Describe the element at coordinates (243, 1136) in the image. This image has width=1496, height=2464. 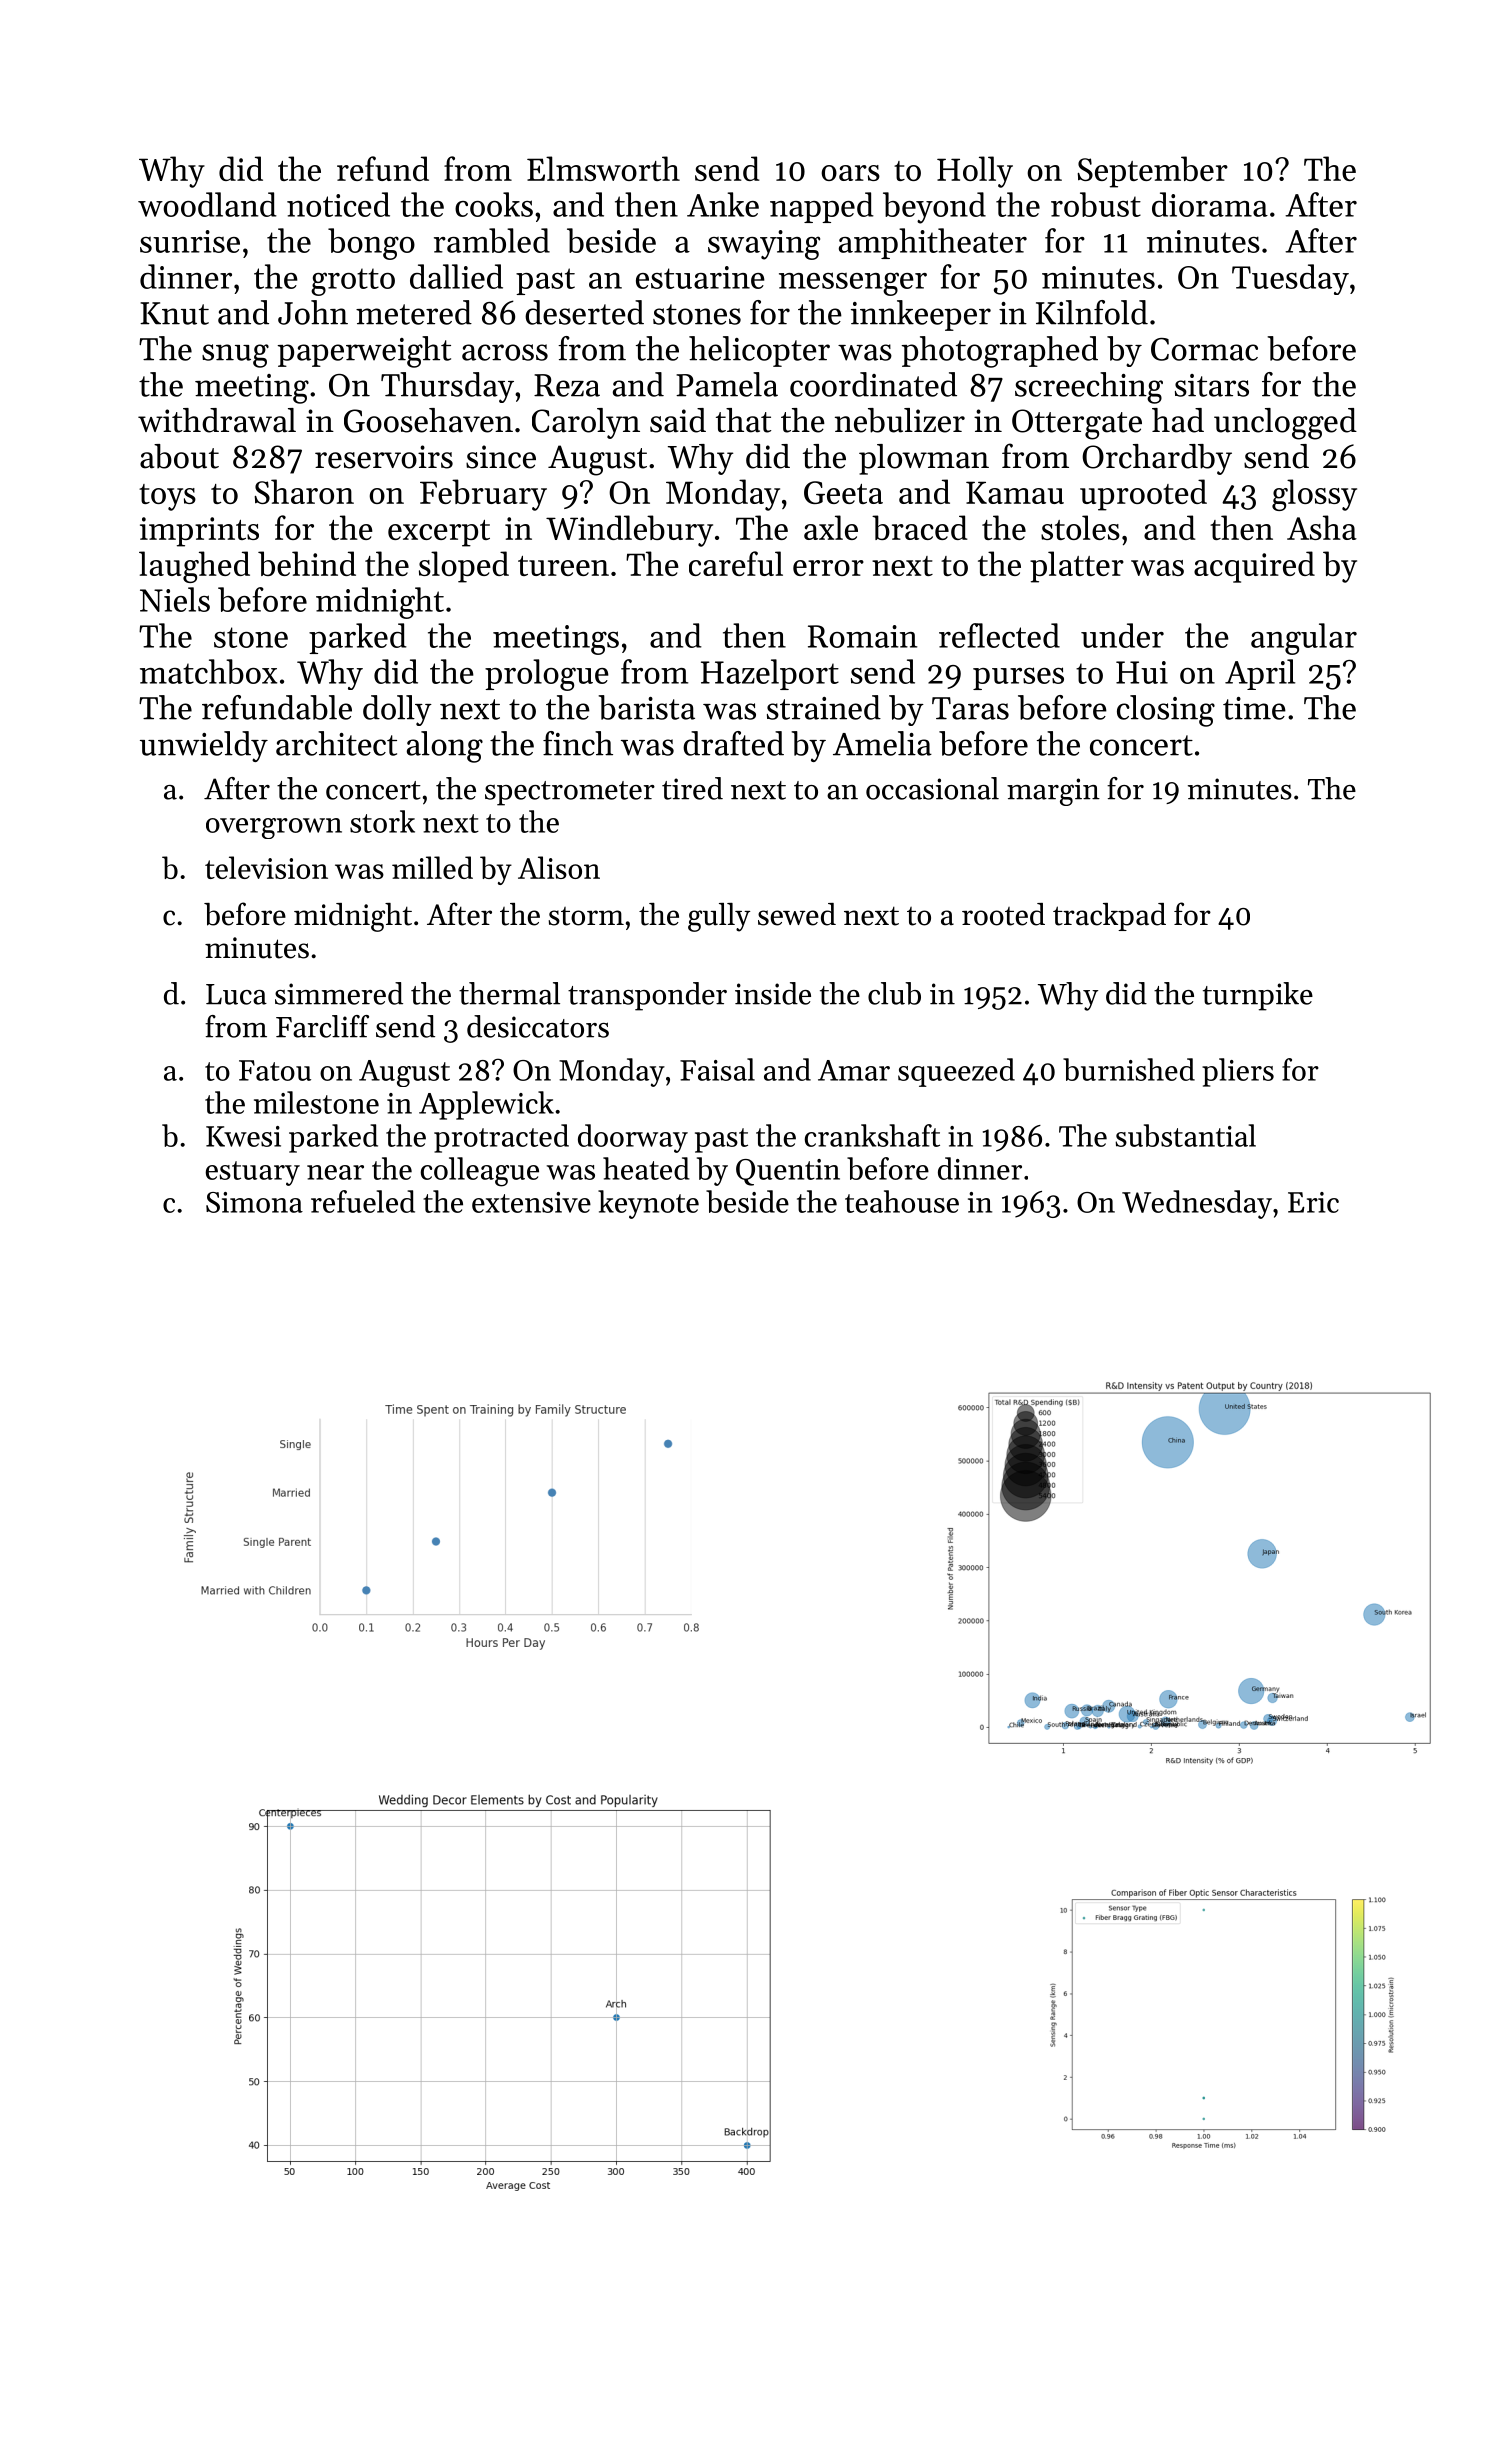
I see `Kwesi` at that location.
